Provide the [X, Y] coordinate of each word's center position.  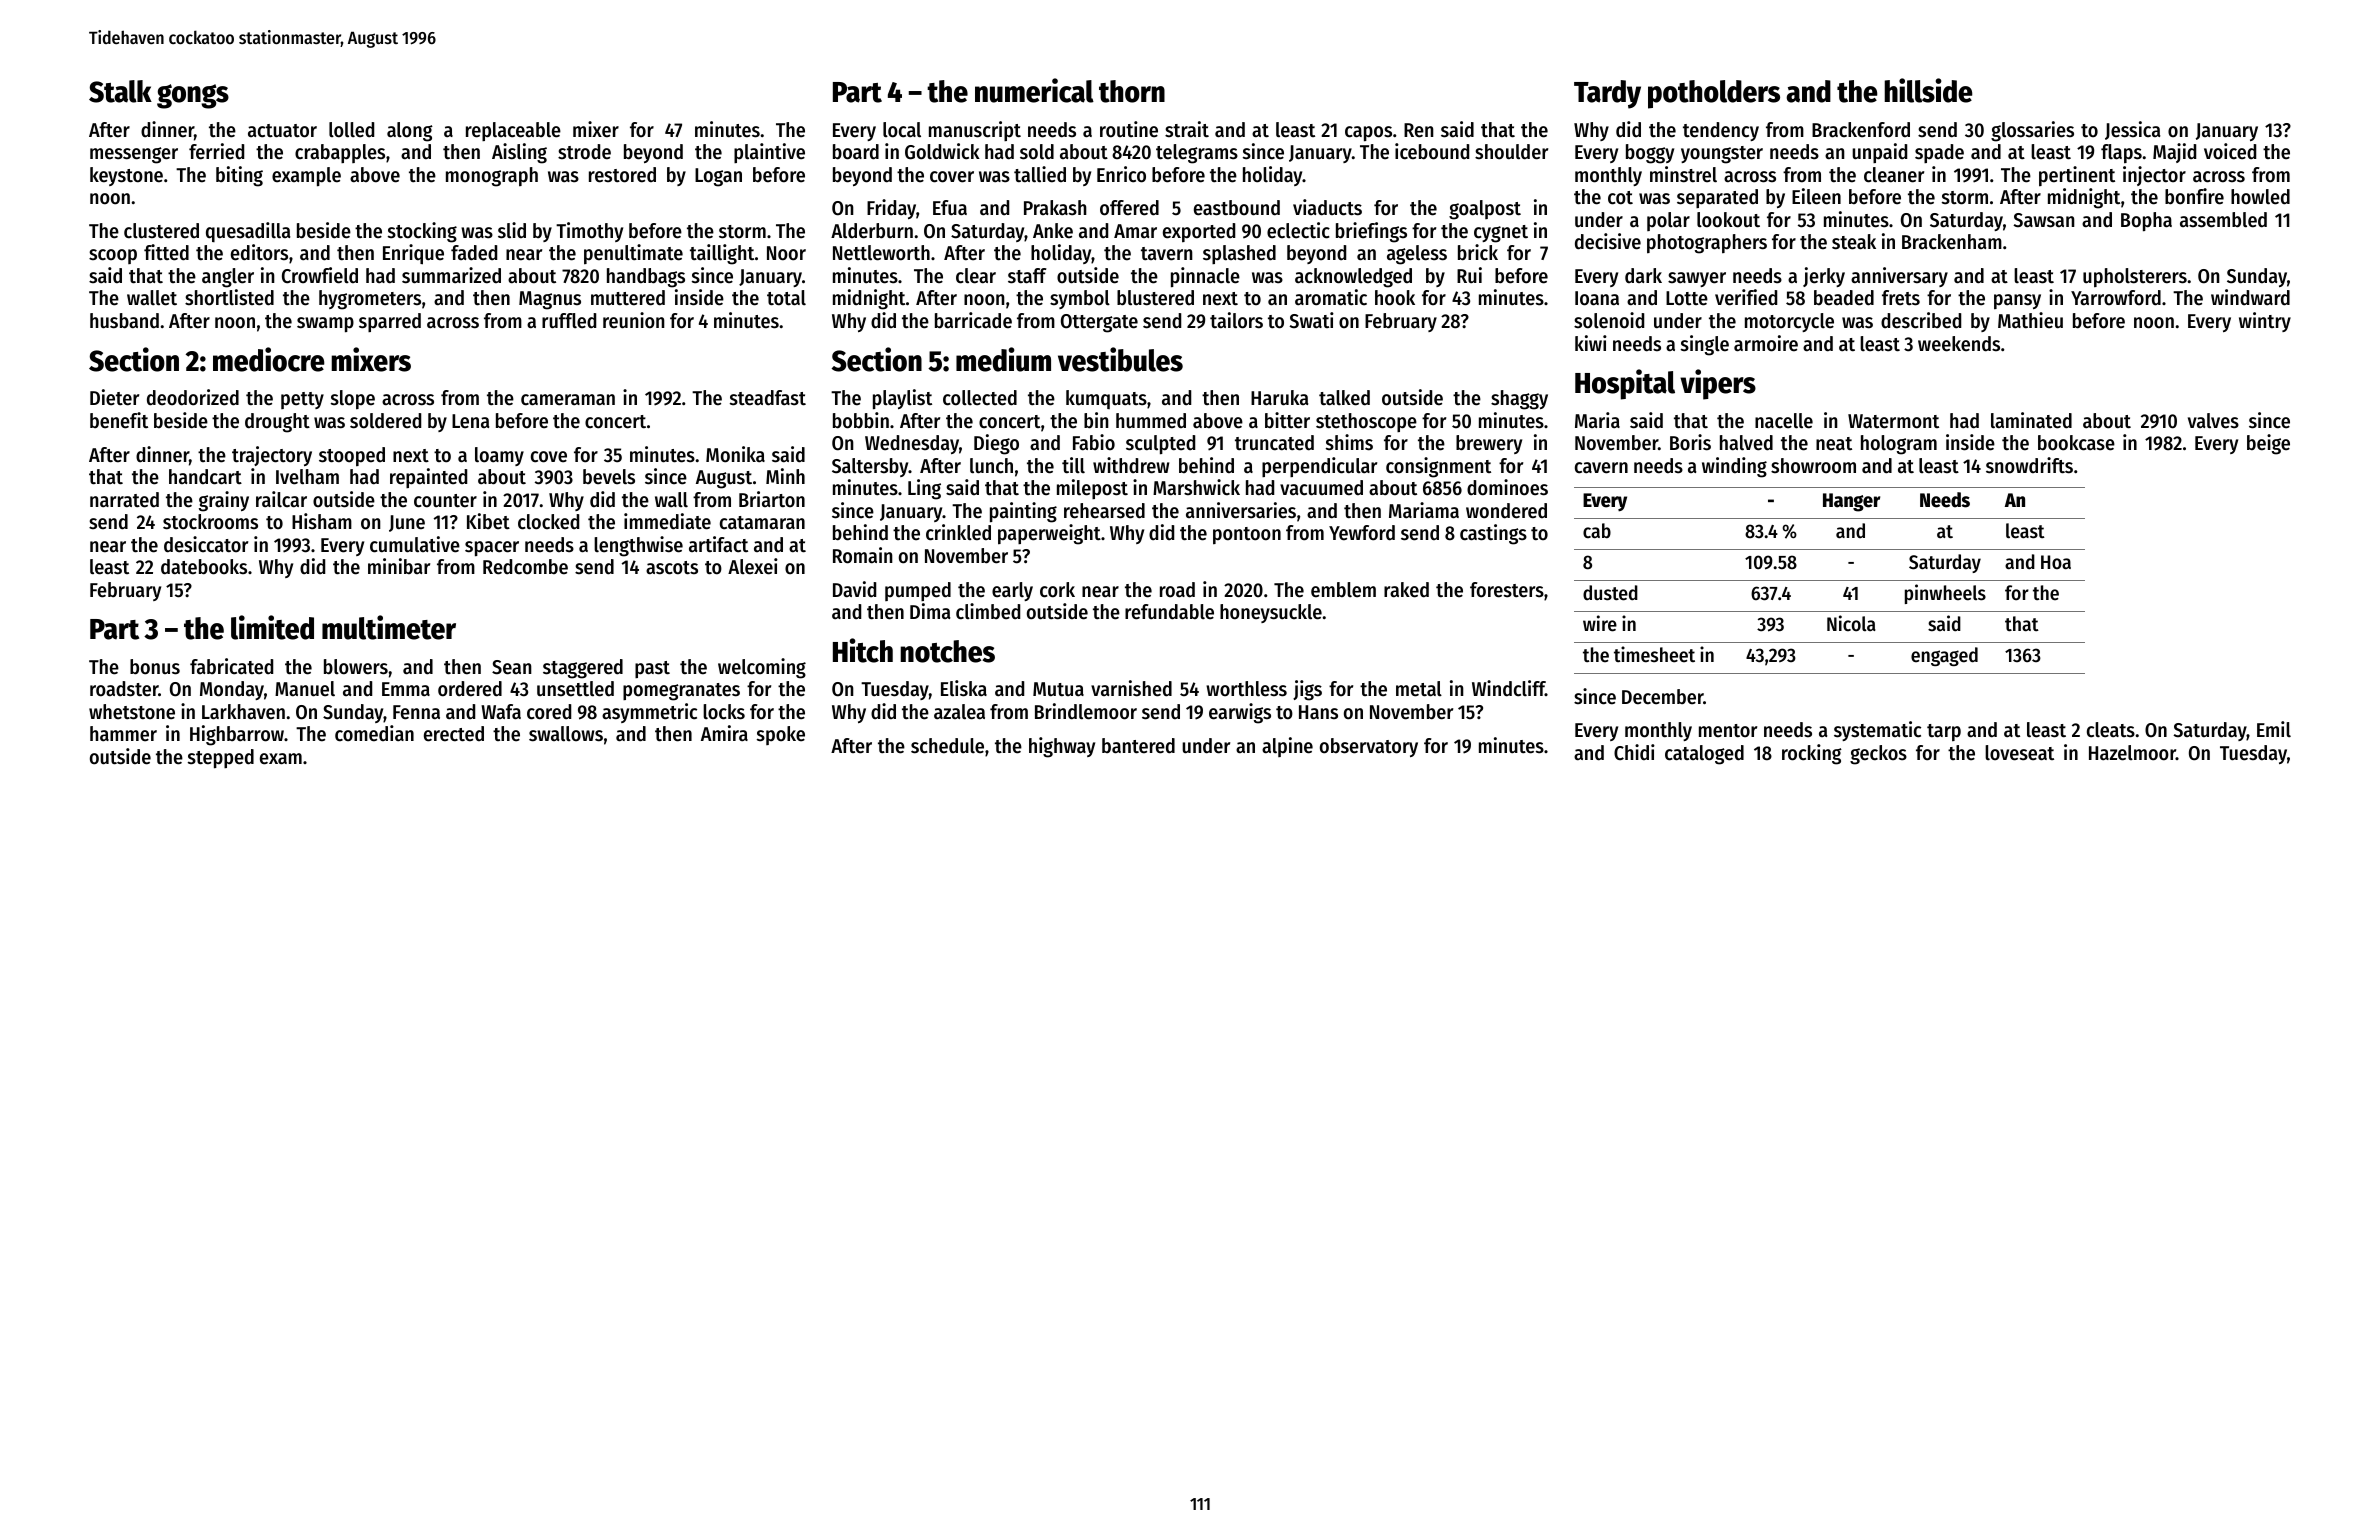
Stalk [120, 91]
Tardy [1607, 94]
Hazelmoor [2132, 753]
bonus [155, 667]
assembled [2223, 220]
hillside [1928, 90]
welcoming [762, 668]
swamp [325, 325]
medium [1003, 359]
